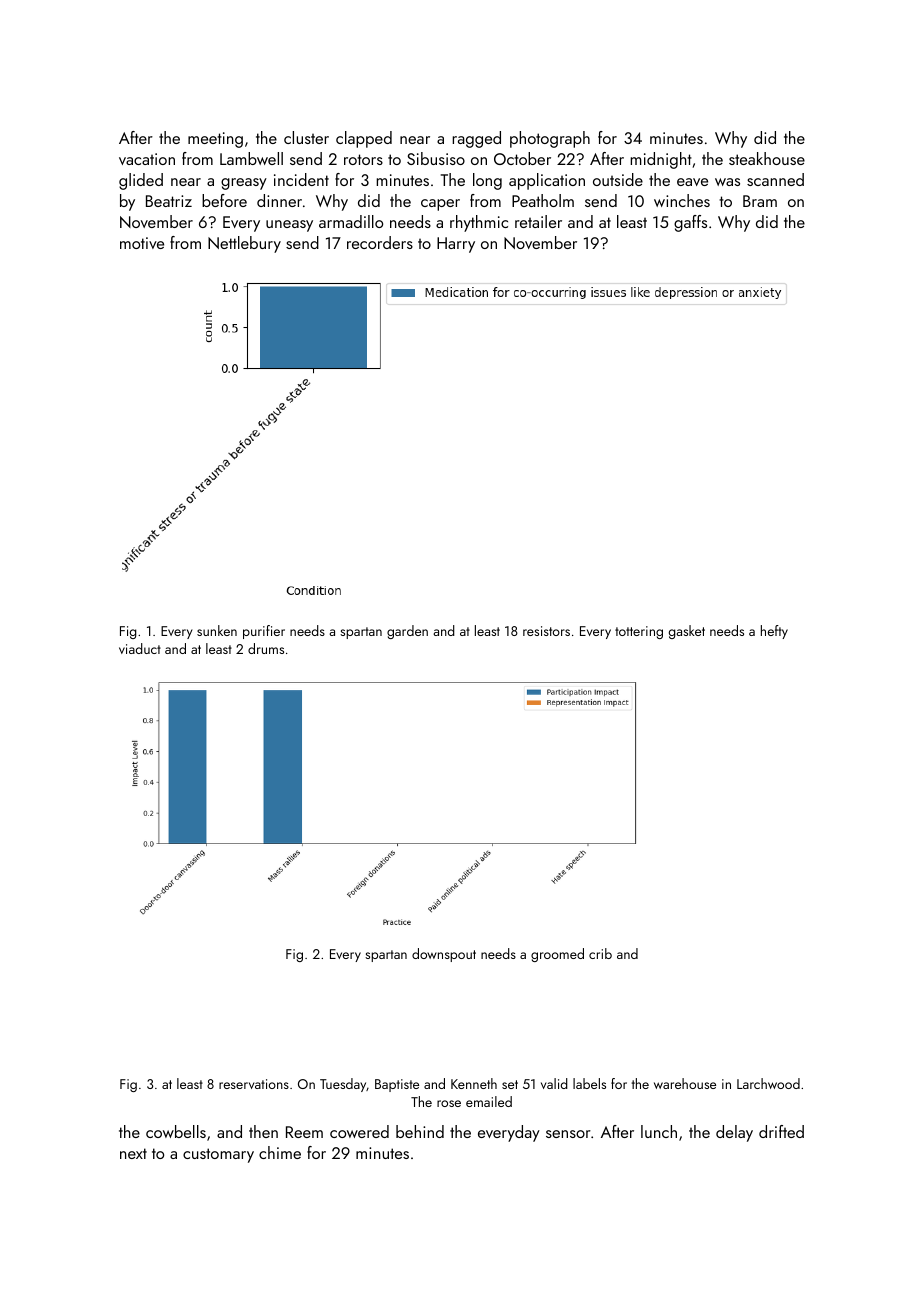 This screenshot has height=1314, width=924. I want to click on tottering, so click(639, 632).
